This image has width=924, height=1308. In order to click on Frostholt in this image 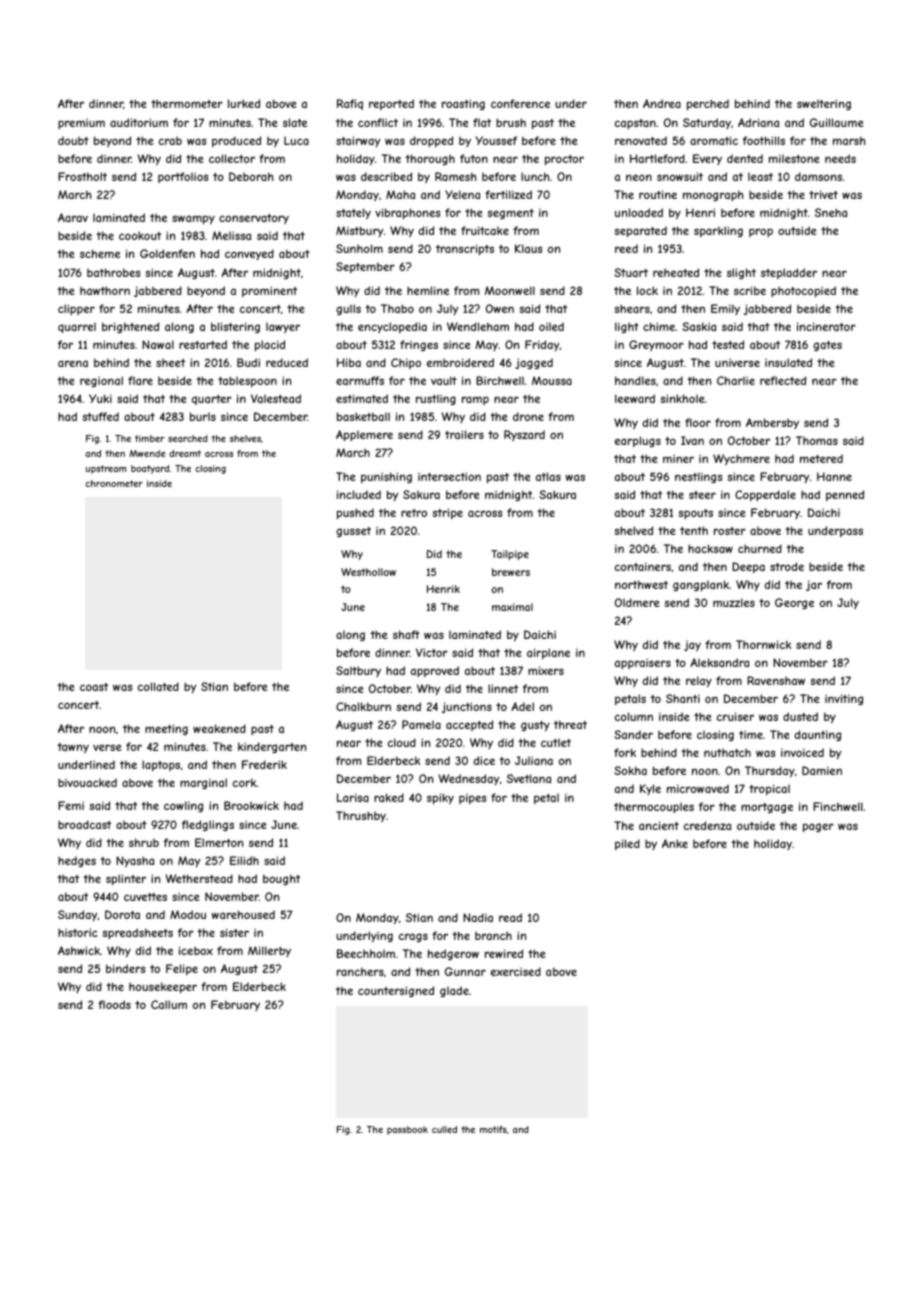, I will do `click(82, 176)`.
